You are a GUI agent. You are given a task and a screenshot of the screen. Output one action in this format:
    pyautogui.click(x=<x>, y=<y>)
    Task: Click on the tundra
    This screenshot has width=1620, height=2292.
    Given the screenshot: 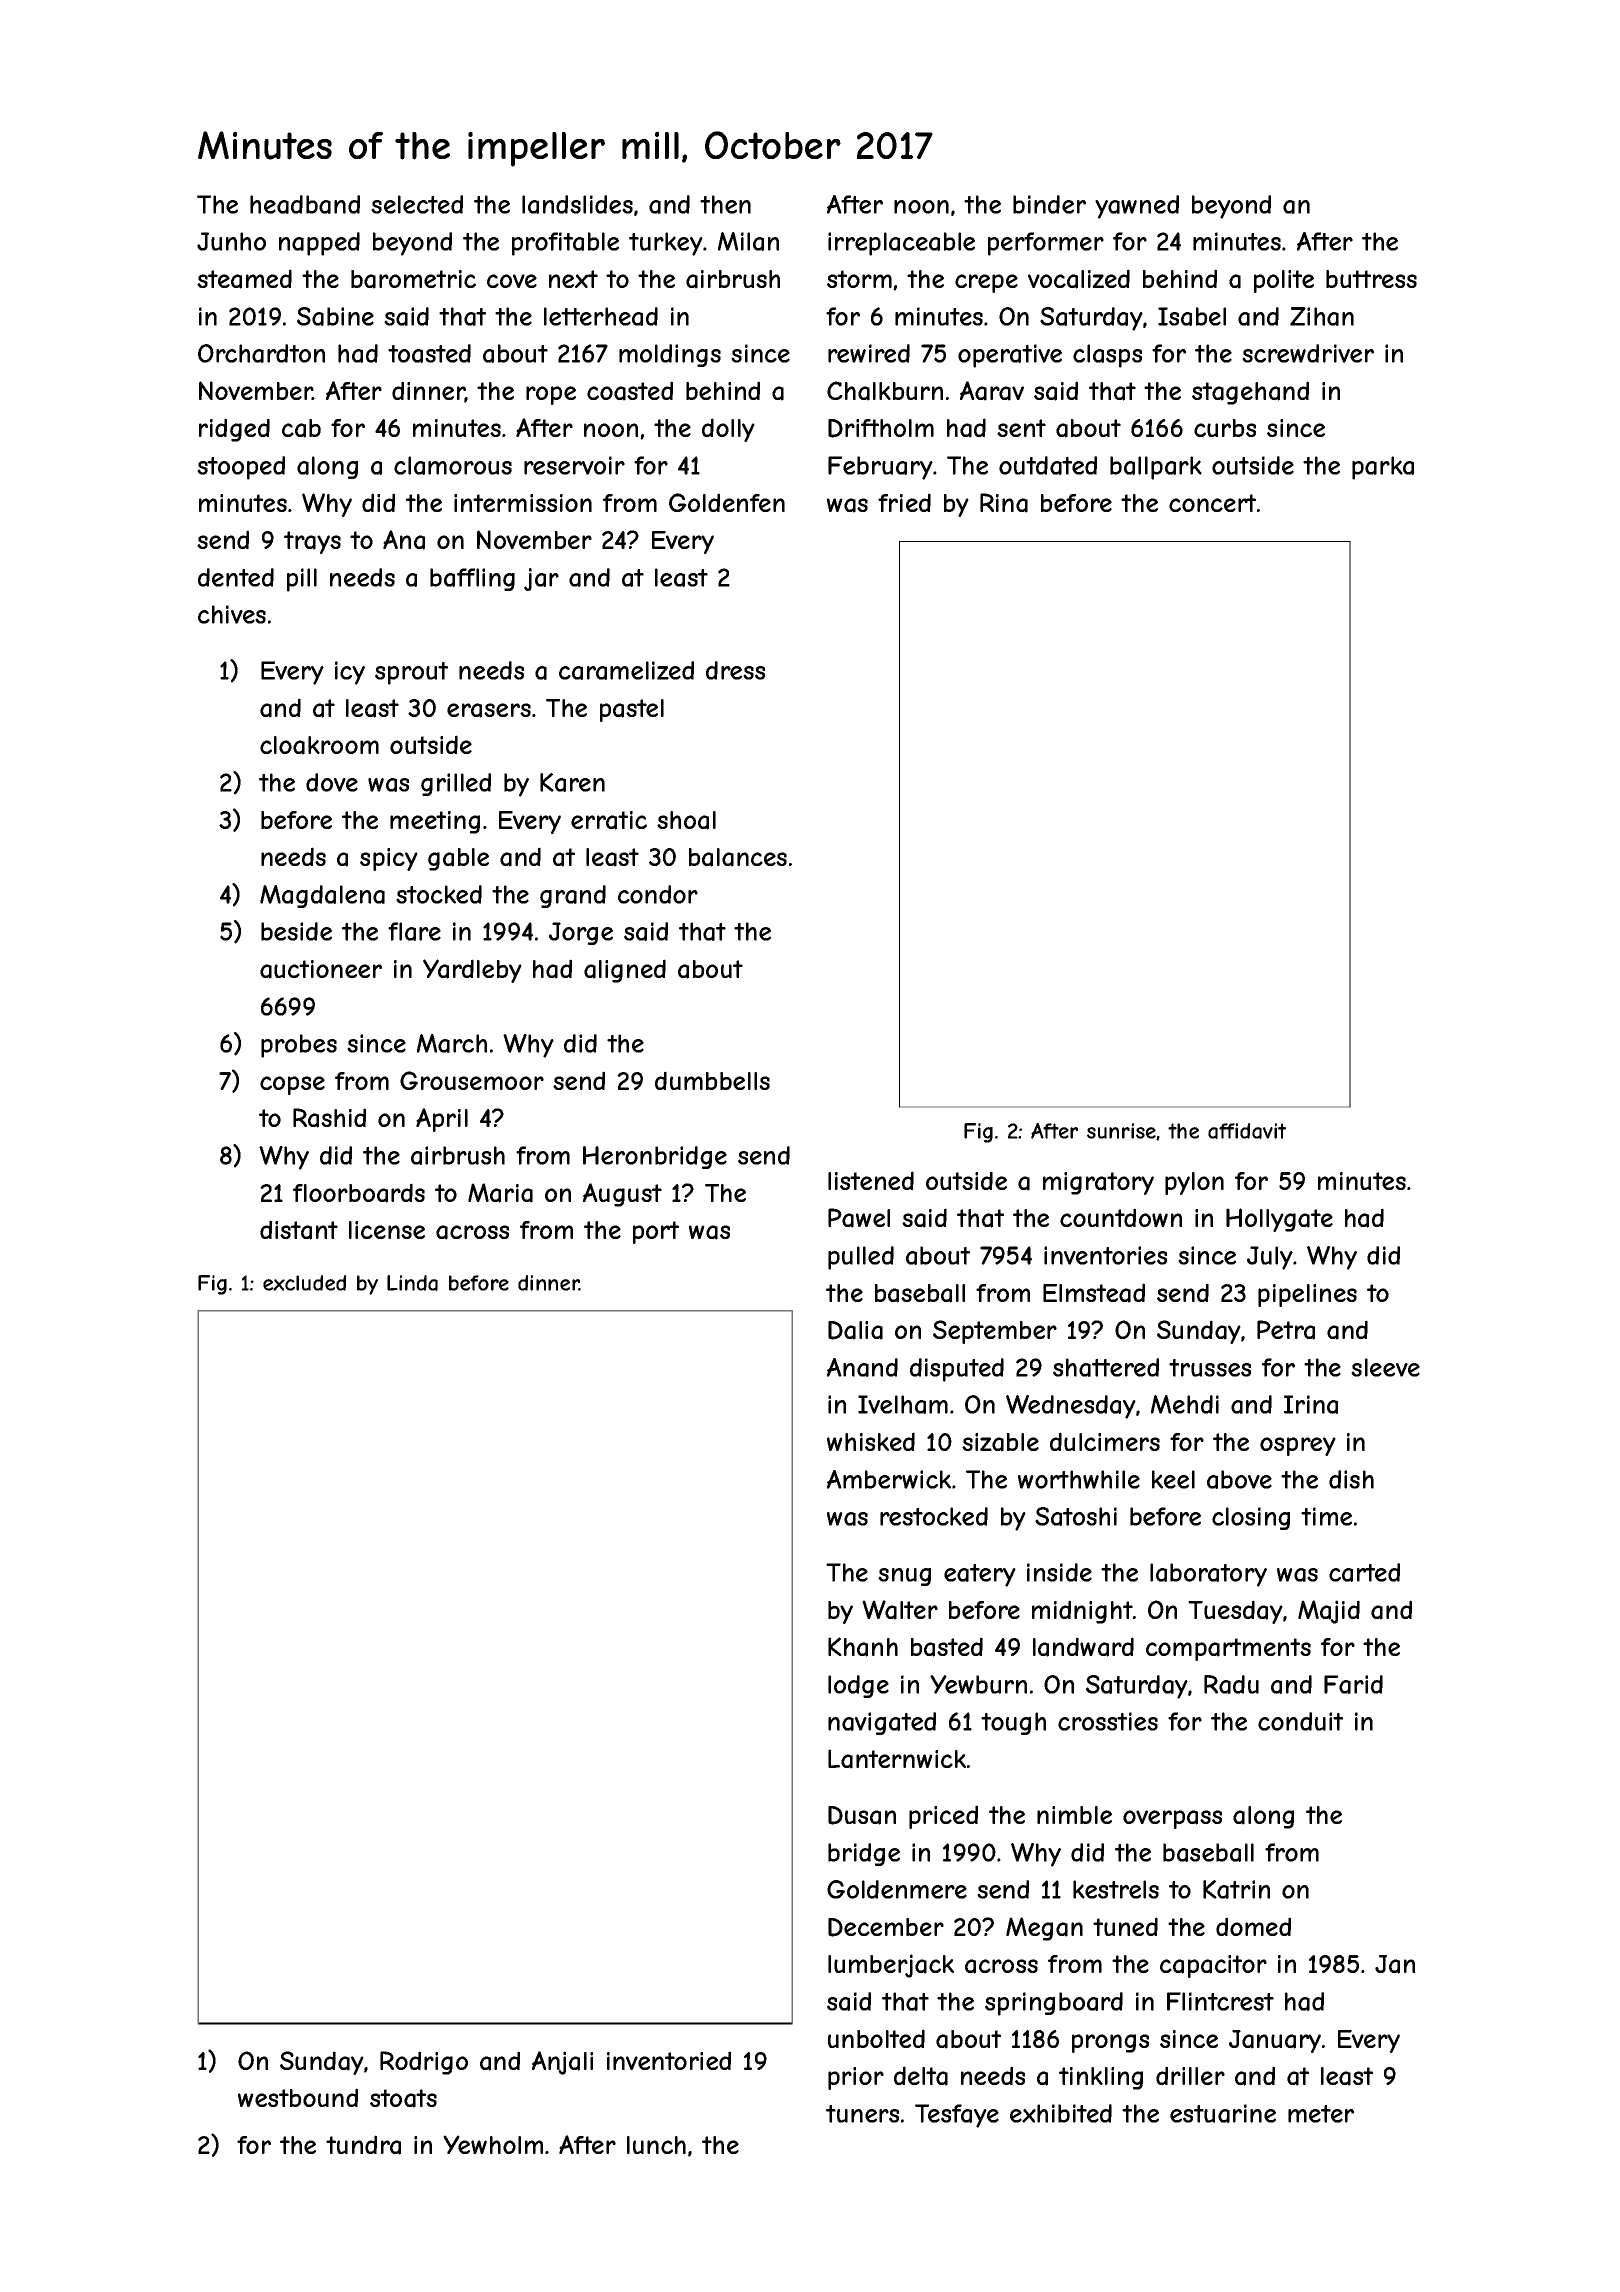 What is the action you would take?
    pyautogui.click(x=363, y=2145)
